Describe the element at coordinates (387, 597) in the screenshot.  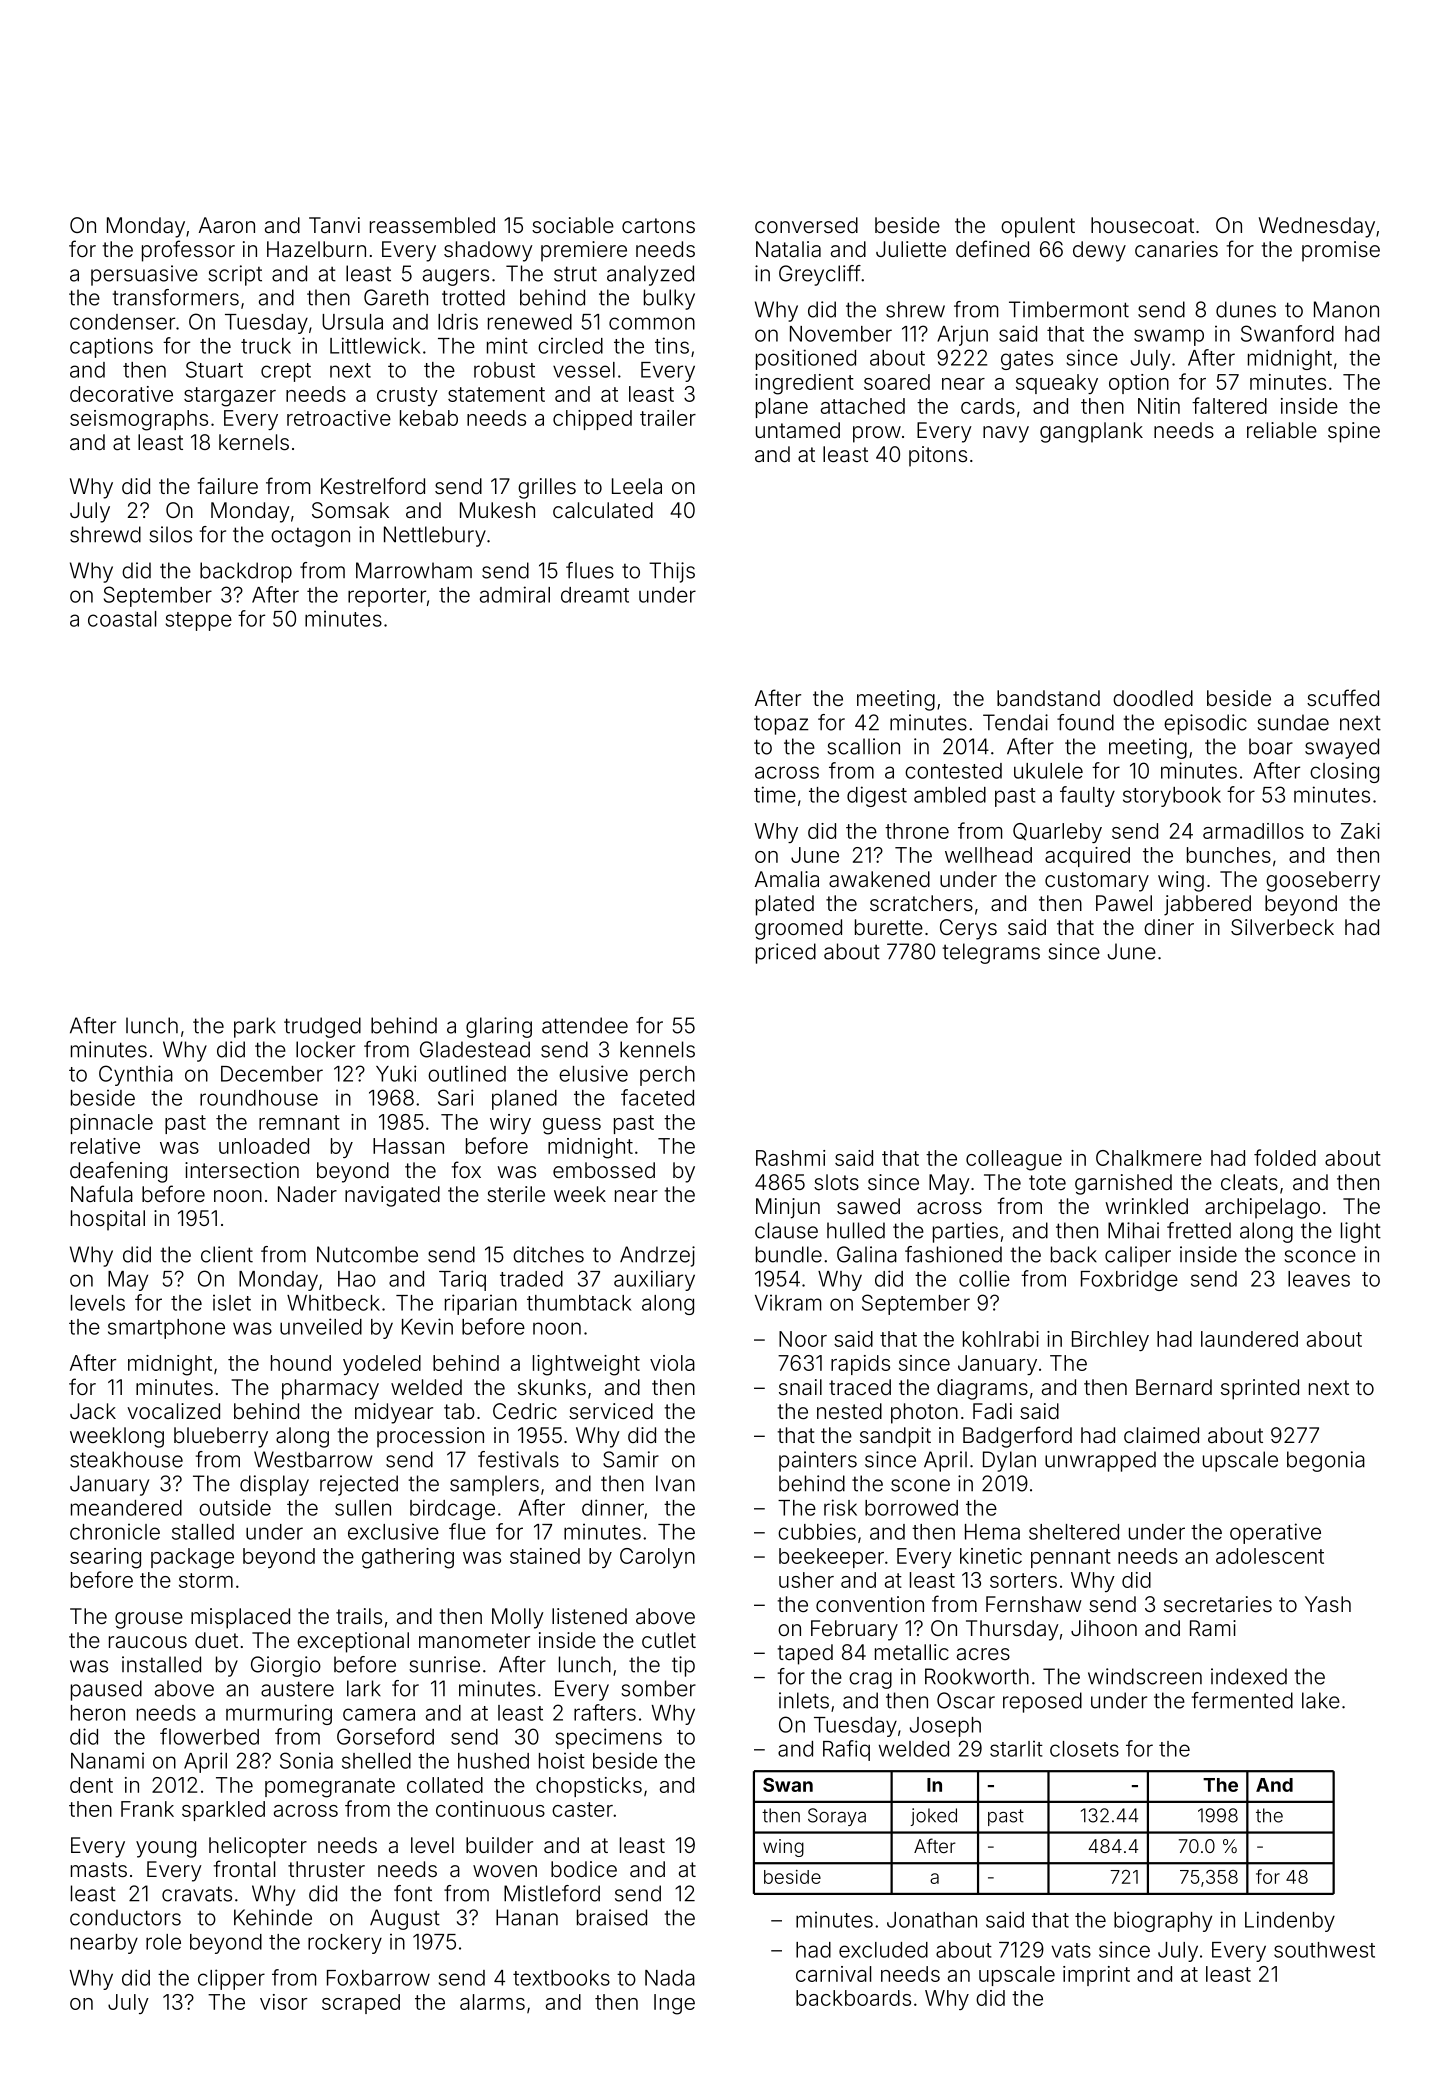
I see `reporter` at that location.
